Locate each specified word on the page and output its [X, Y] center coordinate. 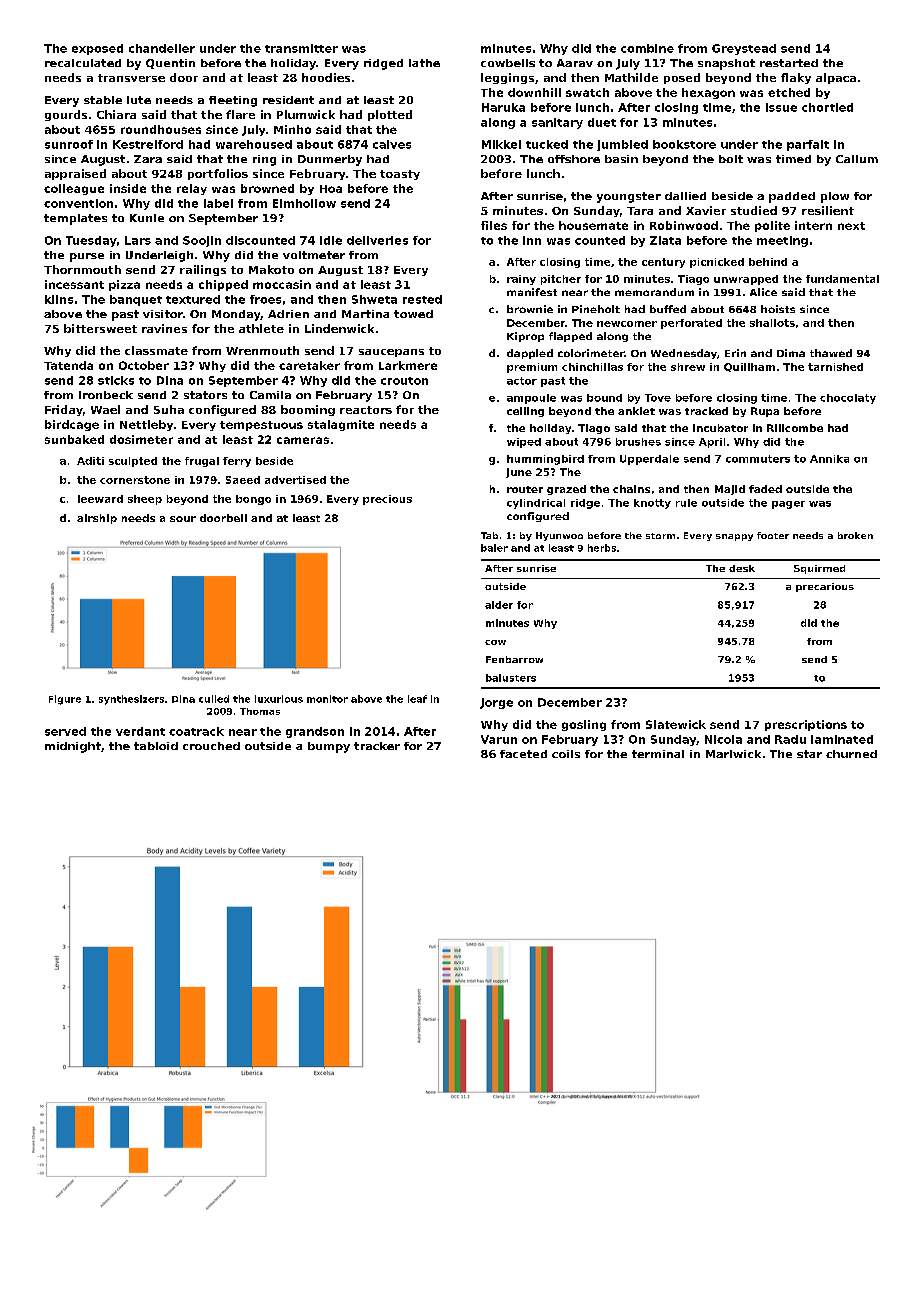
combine [647, 48]
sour [183, 519]
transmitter [301, 48]
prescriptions [806, 725]
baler [494, 548]
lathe [424, 63]
